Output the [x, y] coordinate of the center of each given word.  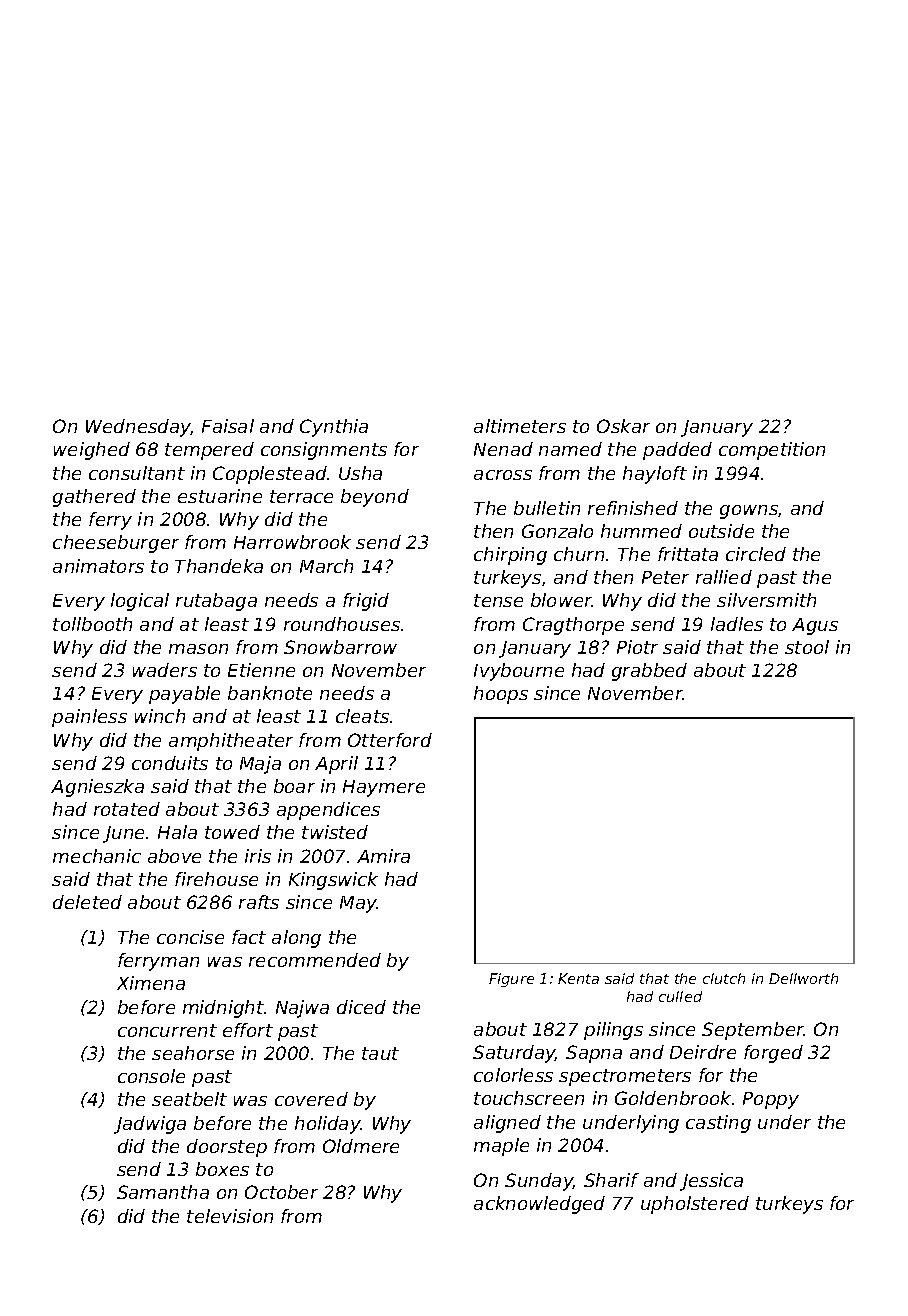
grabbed [649, 672]
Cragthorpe [573, 626]
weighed [92, 451]
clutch [724, 978]
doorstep [227, 1148]
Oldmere [361, 1146]
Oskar [623, 426]
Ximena [151, 983]
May [358, 904]
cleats [362, 716]
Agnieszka [97, 788]
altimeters [520, 426]
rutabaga [216, 602]
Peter [665, 577]
